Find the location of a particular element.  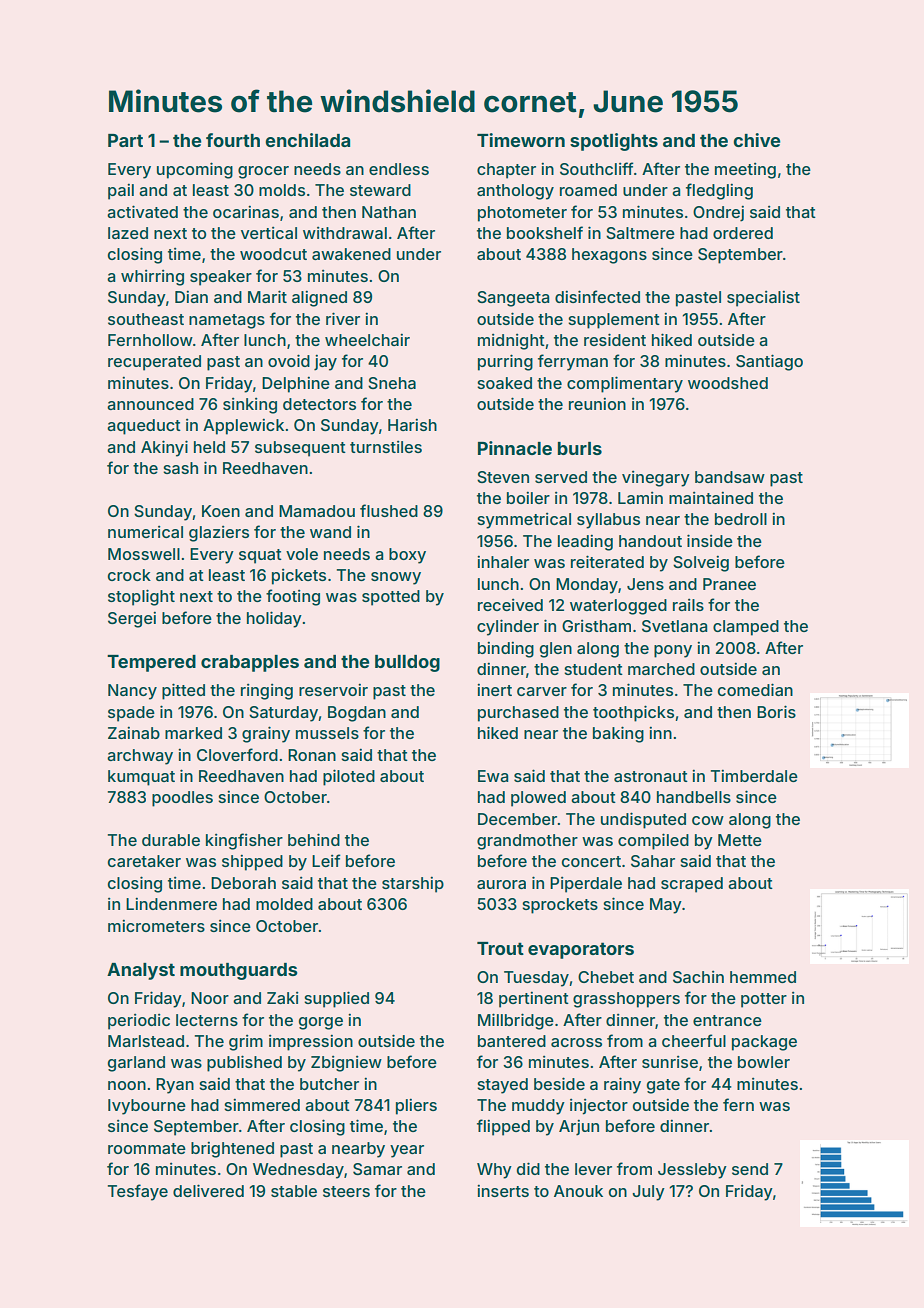

bulldog is located at coordinates (407, 663).
